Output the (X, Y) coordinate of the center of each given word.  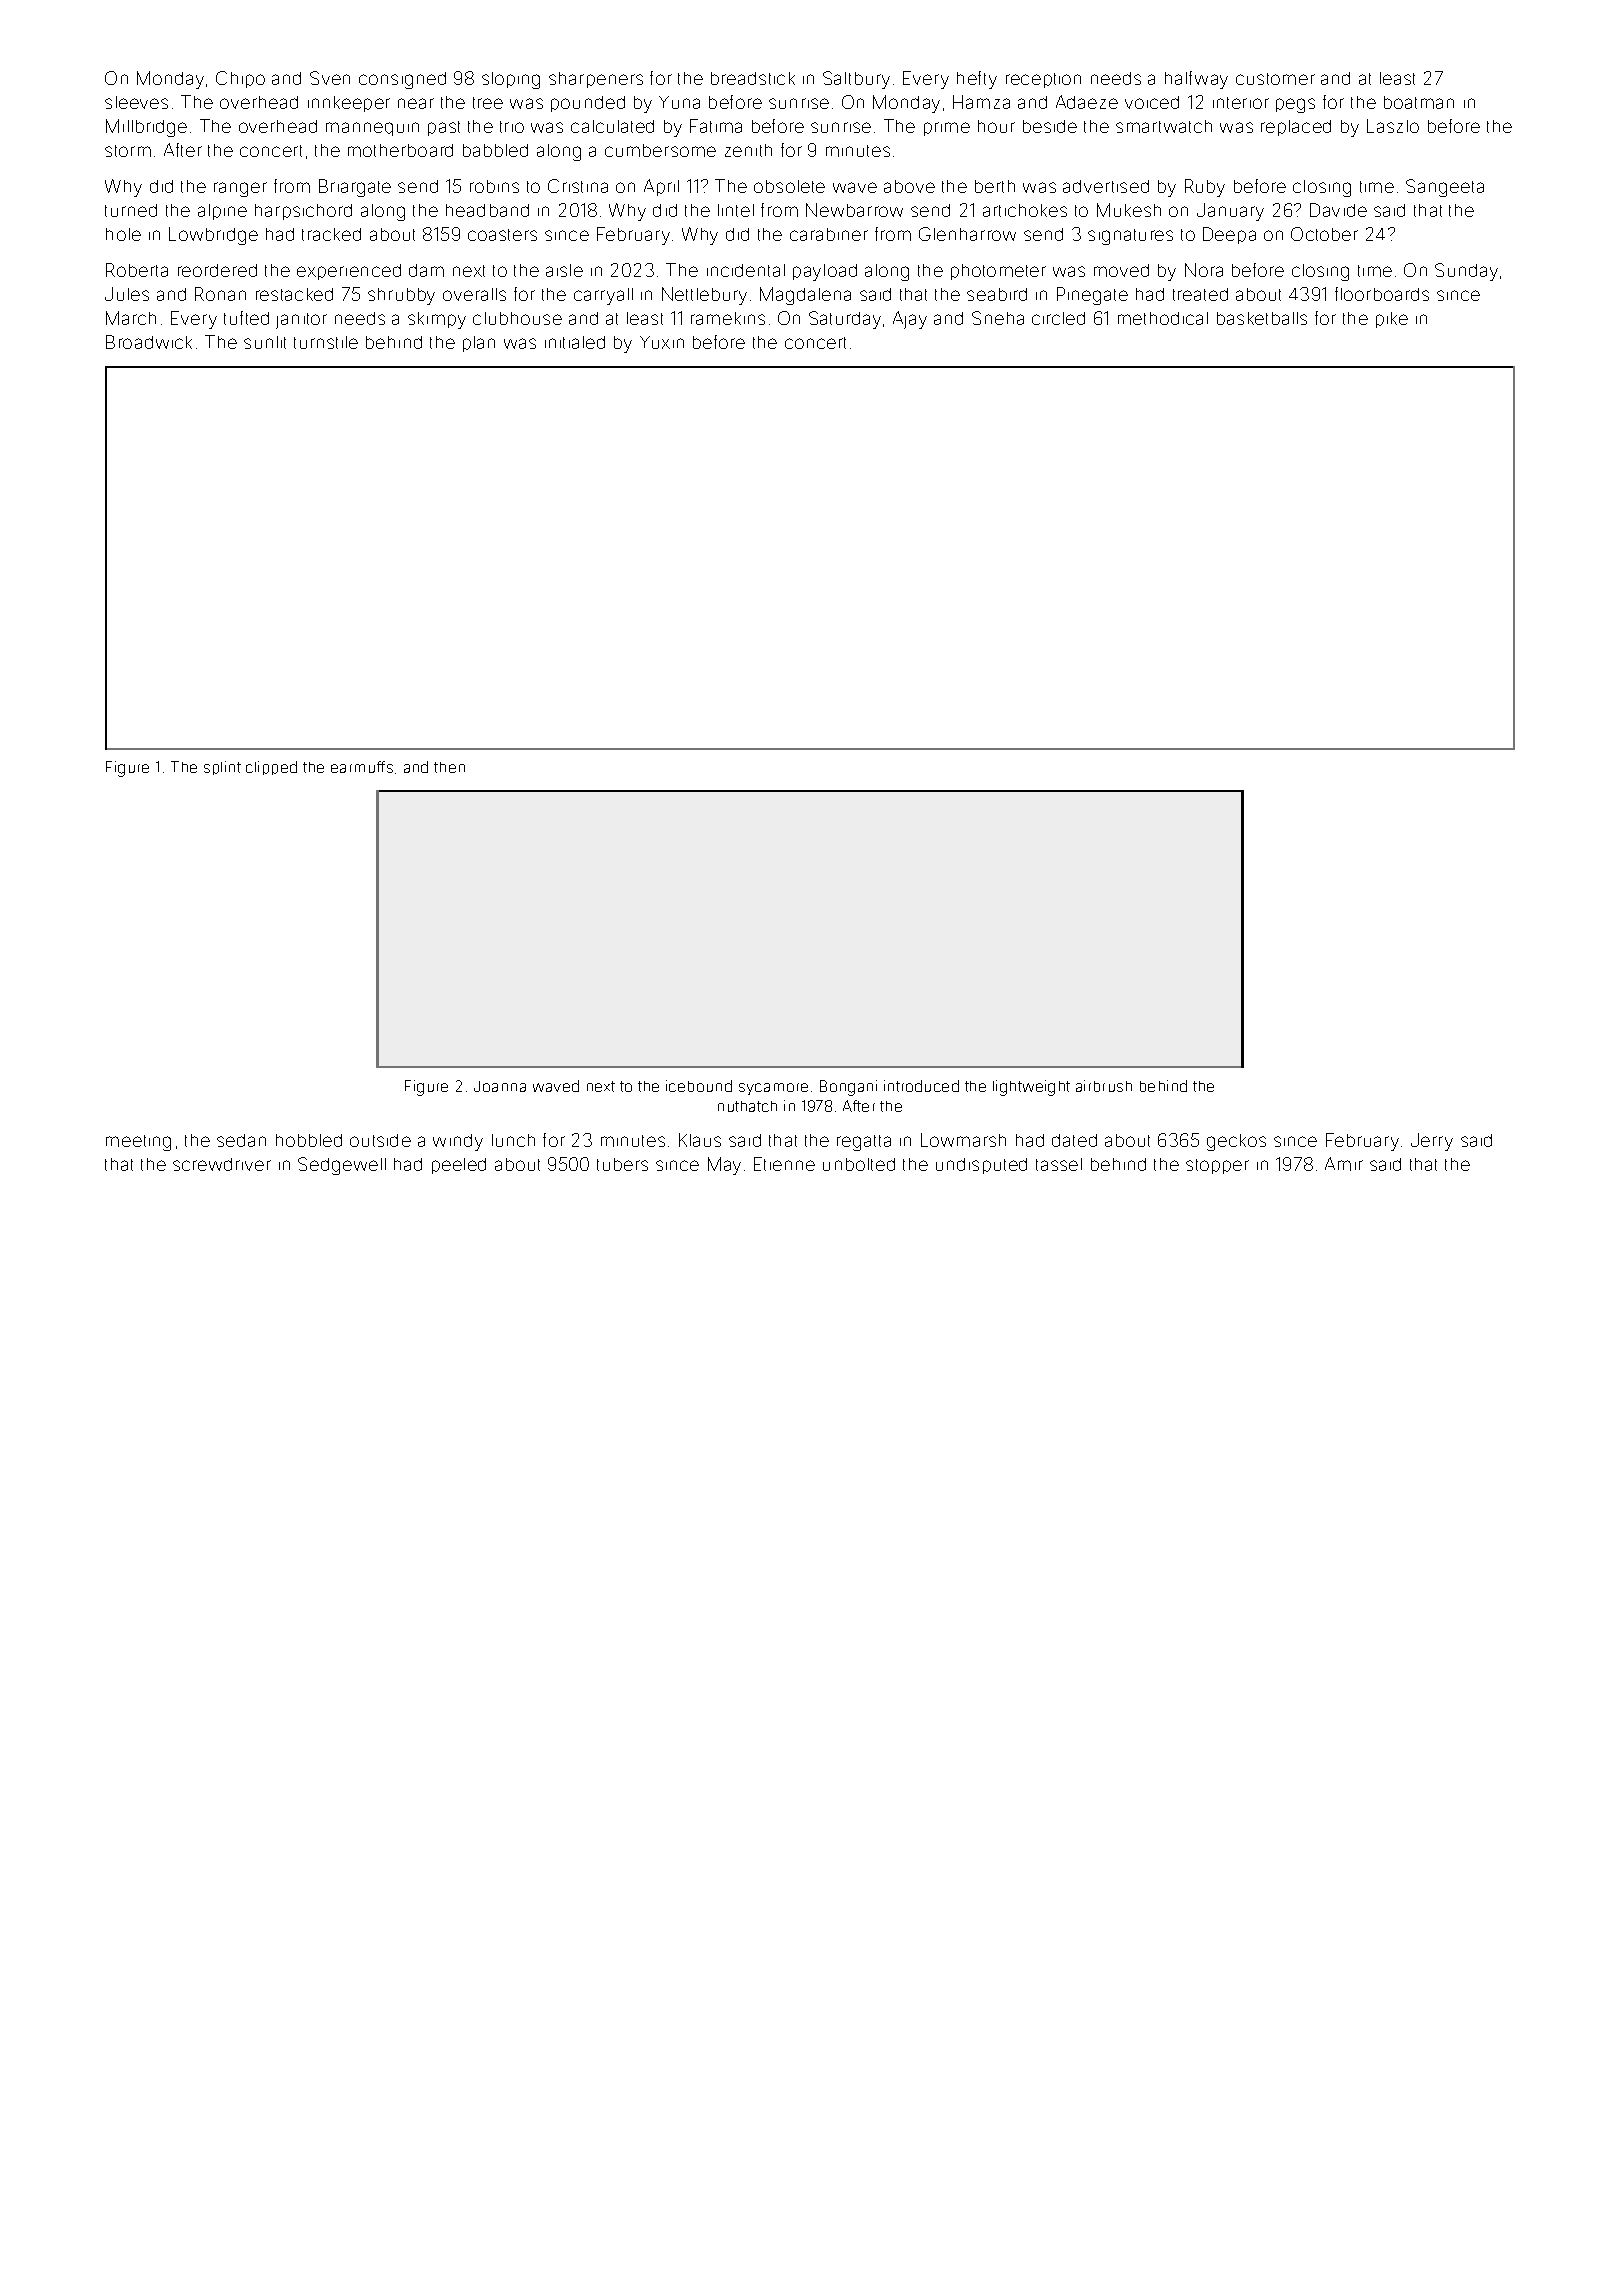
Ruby (1205, 188)
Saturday (845, 320)
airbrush (1104, 1086)
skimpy (437, 320)
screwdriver (222, 1164)
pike (1392, 320)
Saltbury (856, 80)
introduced (921, 1086)
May (724, 1166)
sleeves (136, 102)
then (449, 767)
